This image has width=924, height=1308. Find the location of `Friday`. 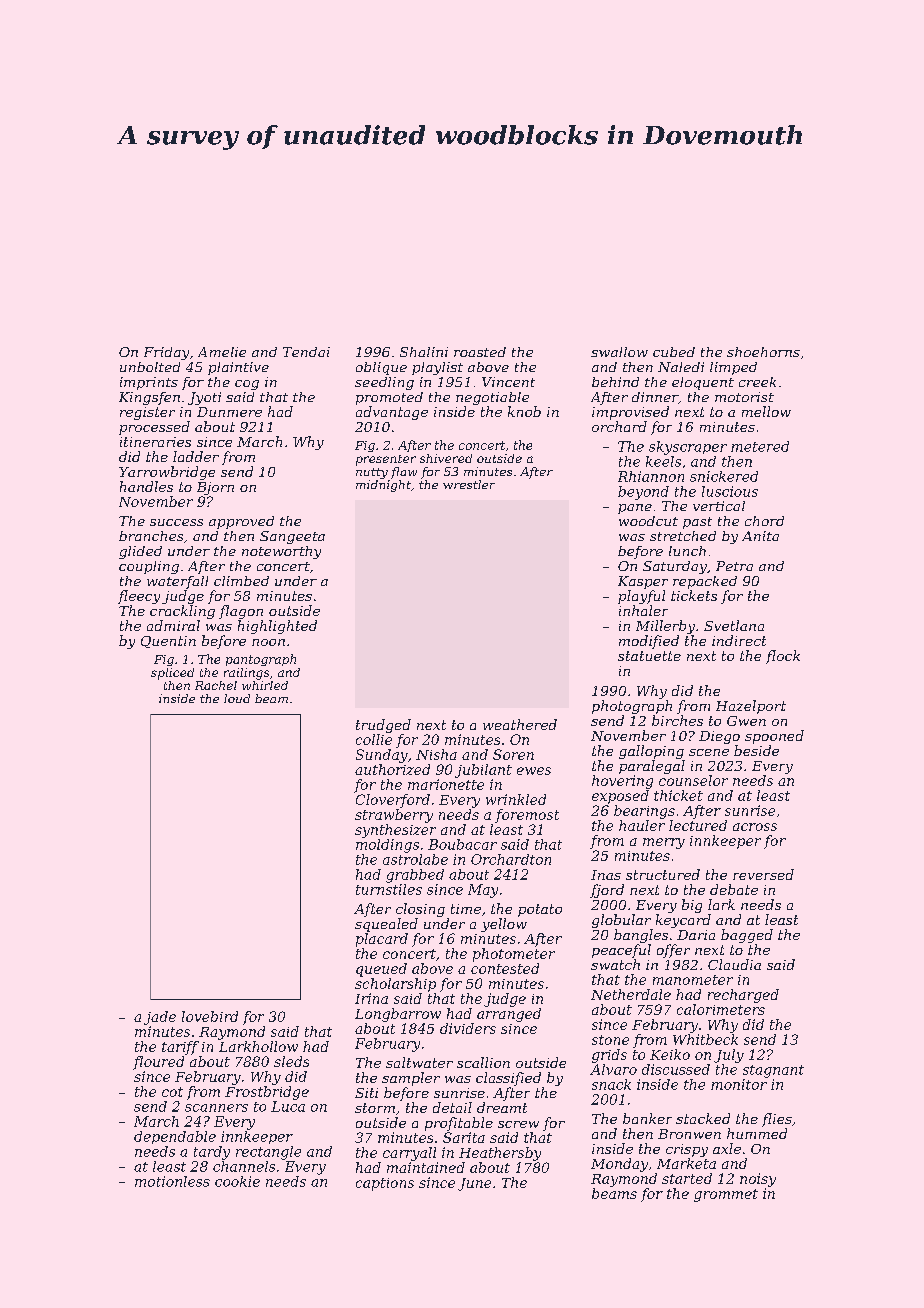

Friday is located at coordinates (166, 353).
